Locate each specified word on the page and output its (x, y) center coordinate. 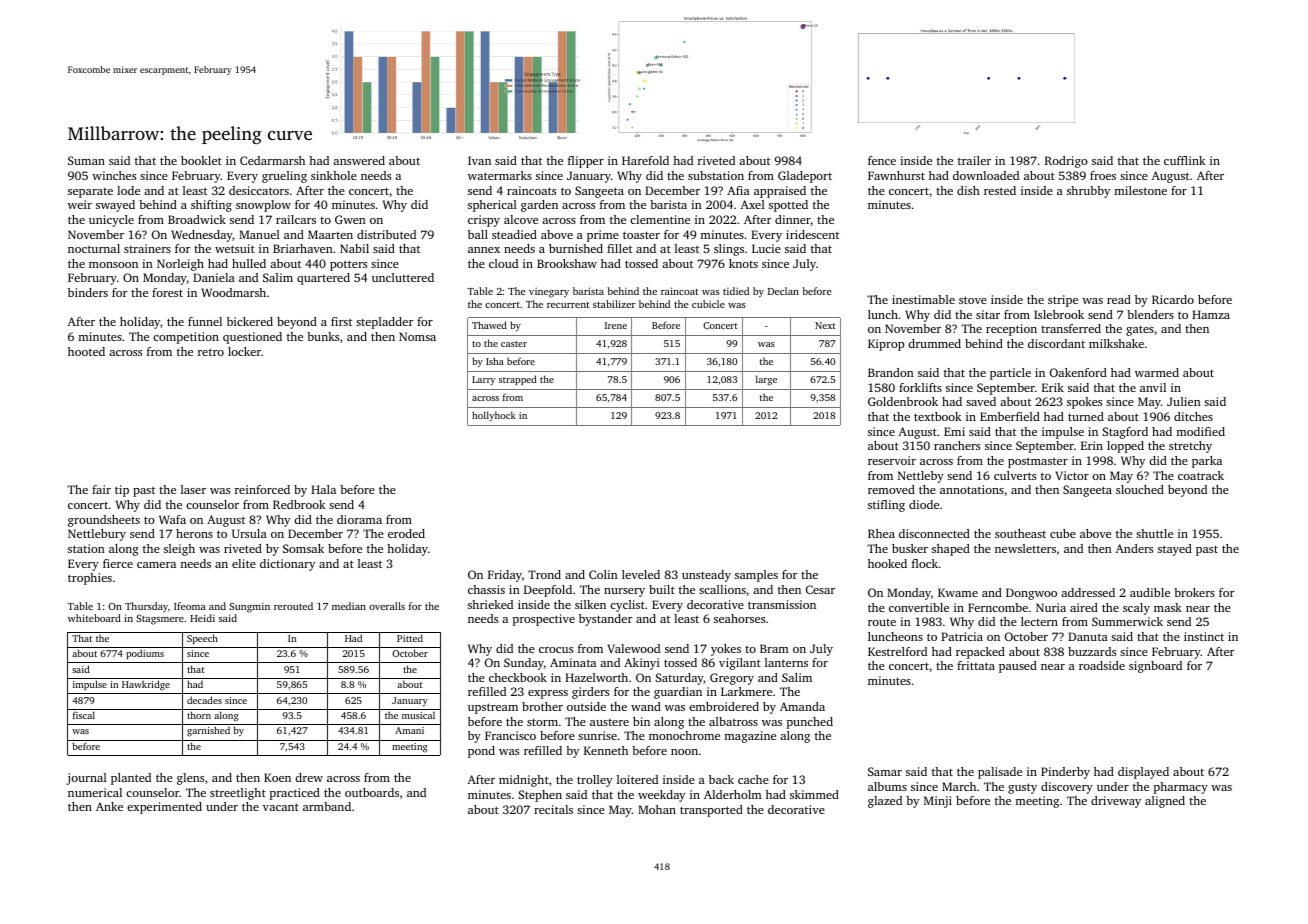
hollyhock (494, 416)
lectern (1039, 621)
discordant (1056, 343)
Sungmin (249, 608)
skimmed (814, 794)
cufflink (1185, 160)
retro (211, 352)
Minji (938, 802)
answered (359, 160)
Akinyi (642, 664)
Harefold (645, 160)
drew (309, 777)
